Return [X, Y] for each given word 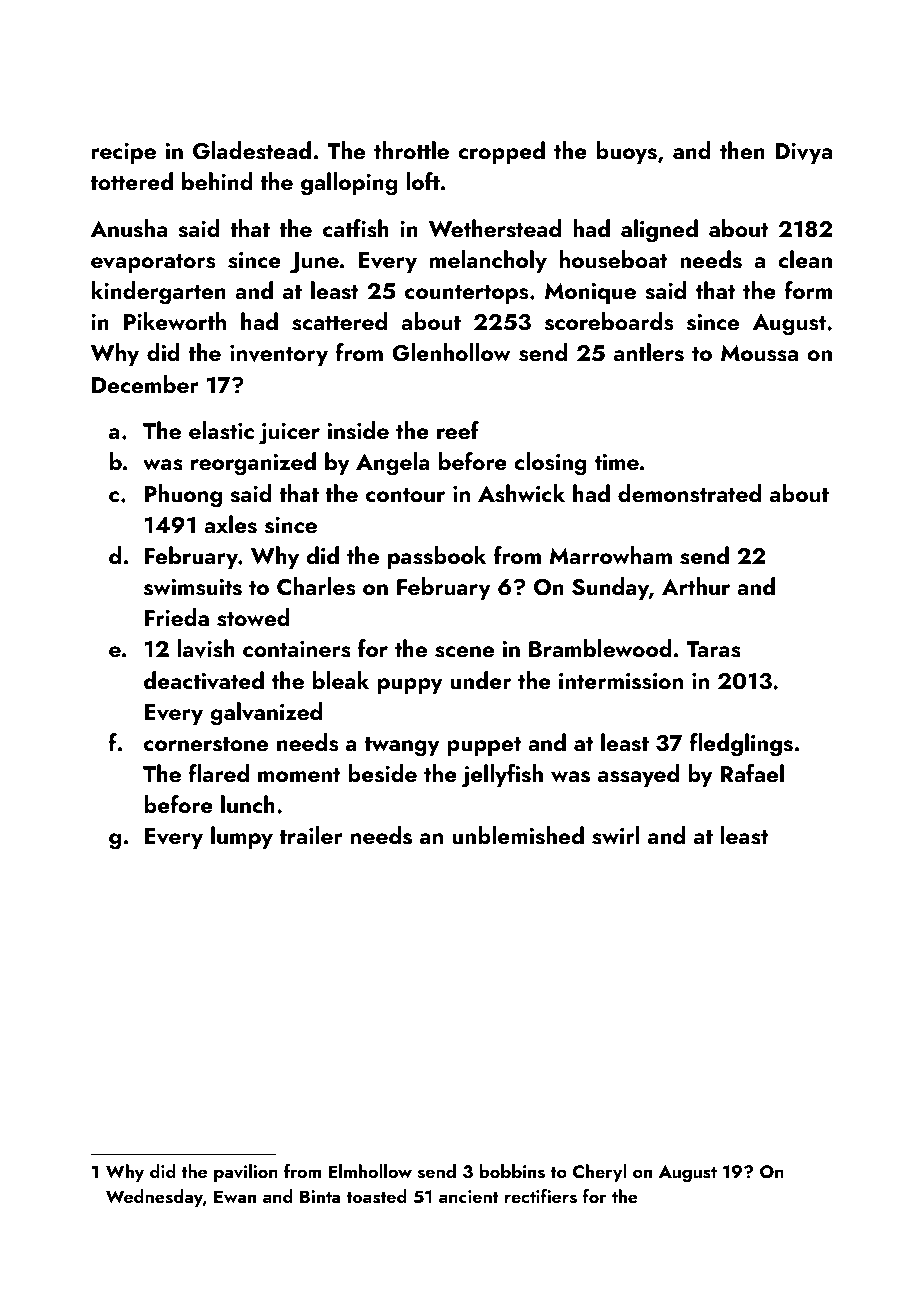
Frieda [177, 617]
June [314, 263]
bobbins [512, 1171]
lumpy [242, 837]
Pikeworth [175, 321]
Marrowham [611, 555]
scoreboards [609, 321]
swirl [616, 835]
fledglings [741, 745]
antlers [649, 352]
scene [464, 652]
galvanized [266, 714]
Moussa [759, 353]
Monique [590, 293]
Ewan [235, 1196]
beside [382, 773]
